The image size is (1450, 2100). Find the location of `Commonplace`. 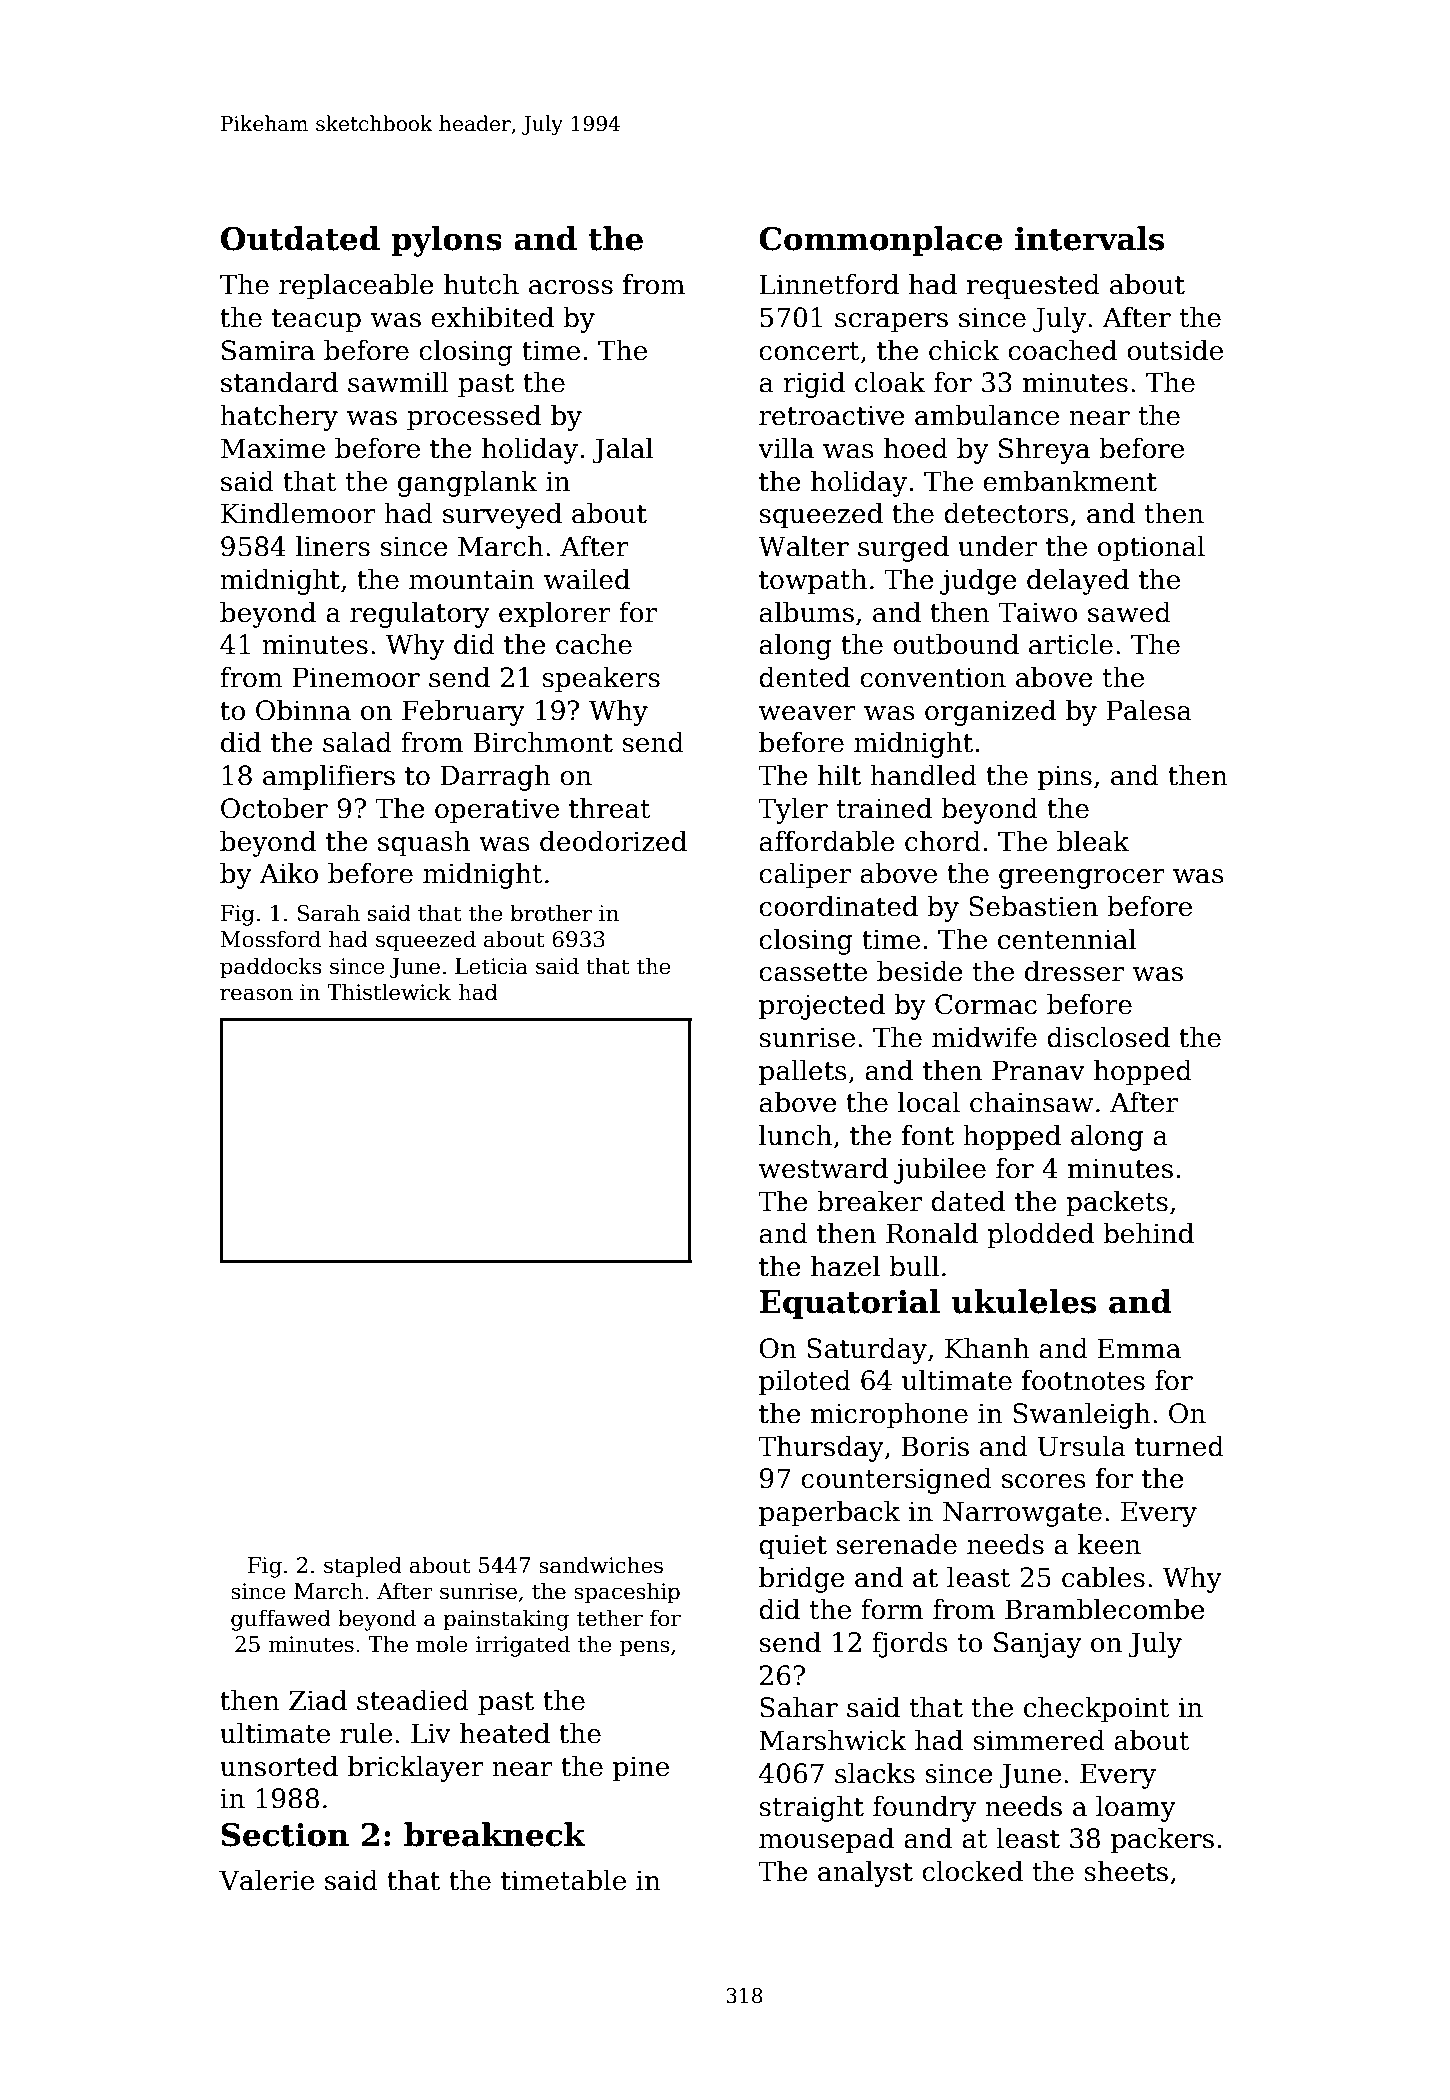

Commonplace is located at coordinates (880, 241).
